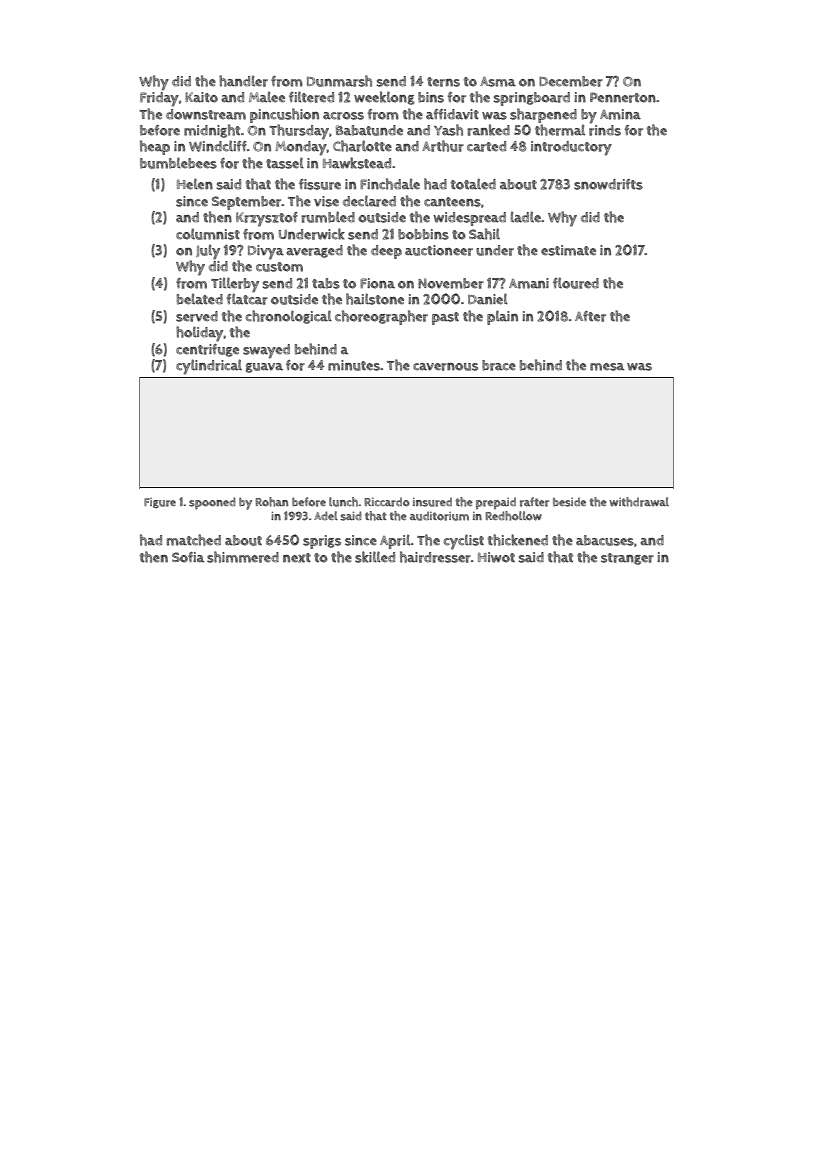 This screenshot has width=813, height=1154. Describe the element at coordinates (200, 299) in the screenshot. I see `belated` at that location.
